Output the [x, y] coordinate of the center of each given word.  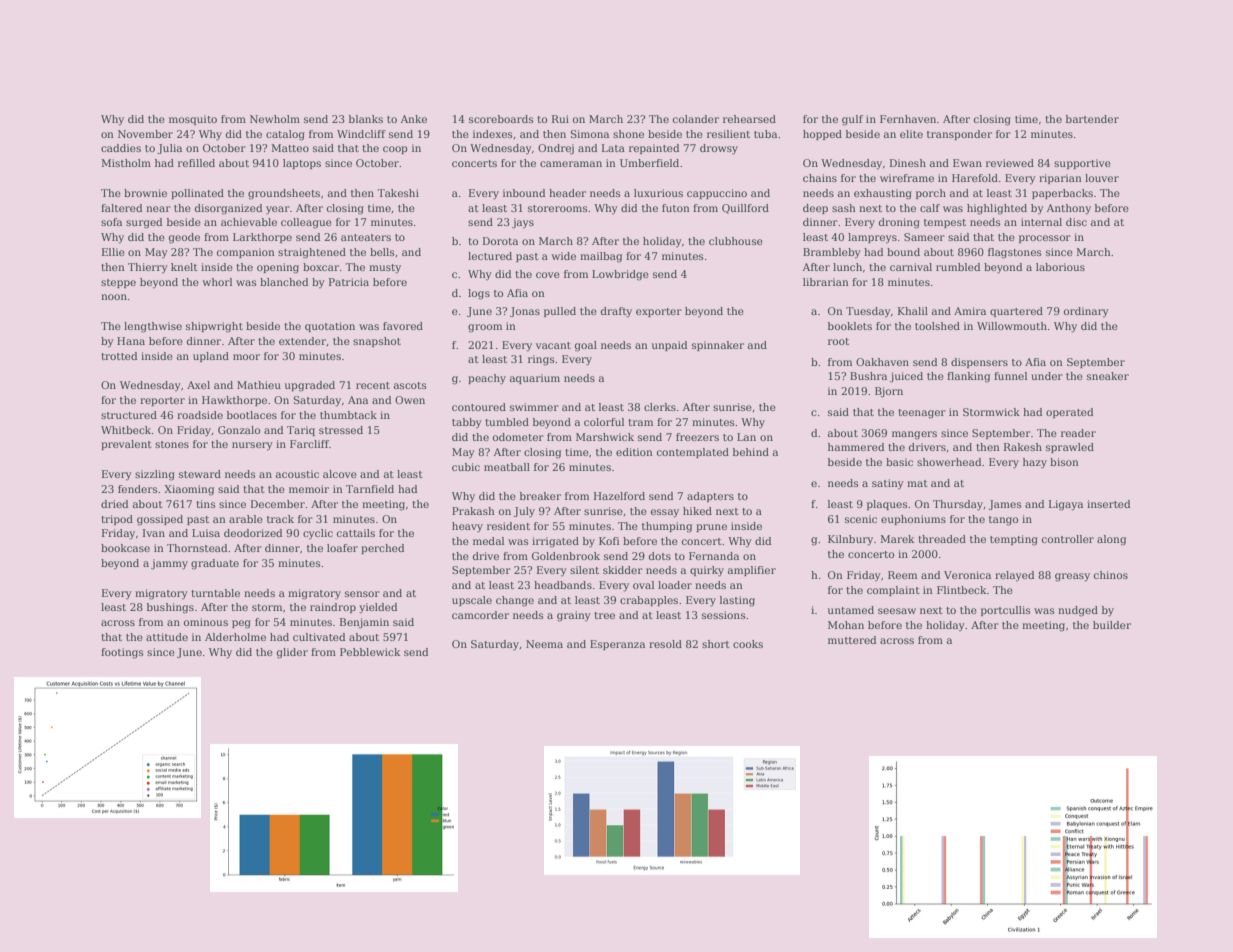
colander [696, 119]
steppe [118, 283]
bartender [1092, 119]
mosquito [193, 120]
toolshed [937, 326]
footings [122, 653]
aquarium [535, 379]
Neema [544, 644]
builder [1112, 625]
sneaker [1108, 376]
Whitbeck [126, 430]
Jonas [525, 312]
